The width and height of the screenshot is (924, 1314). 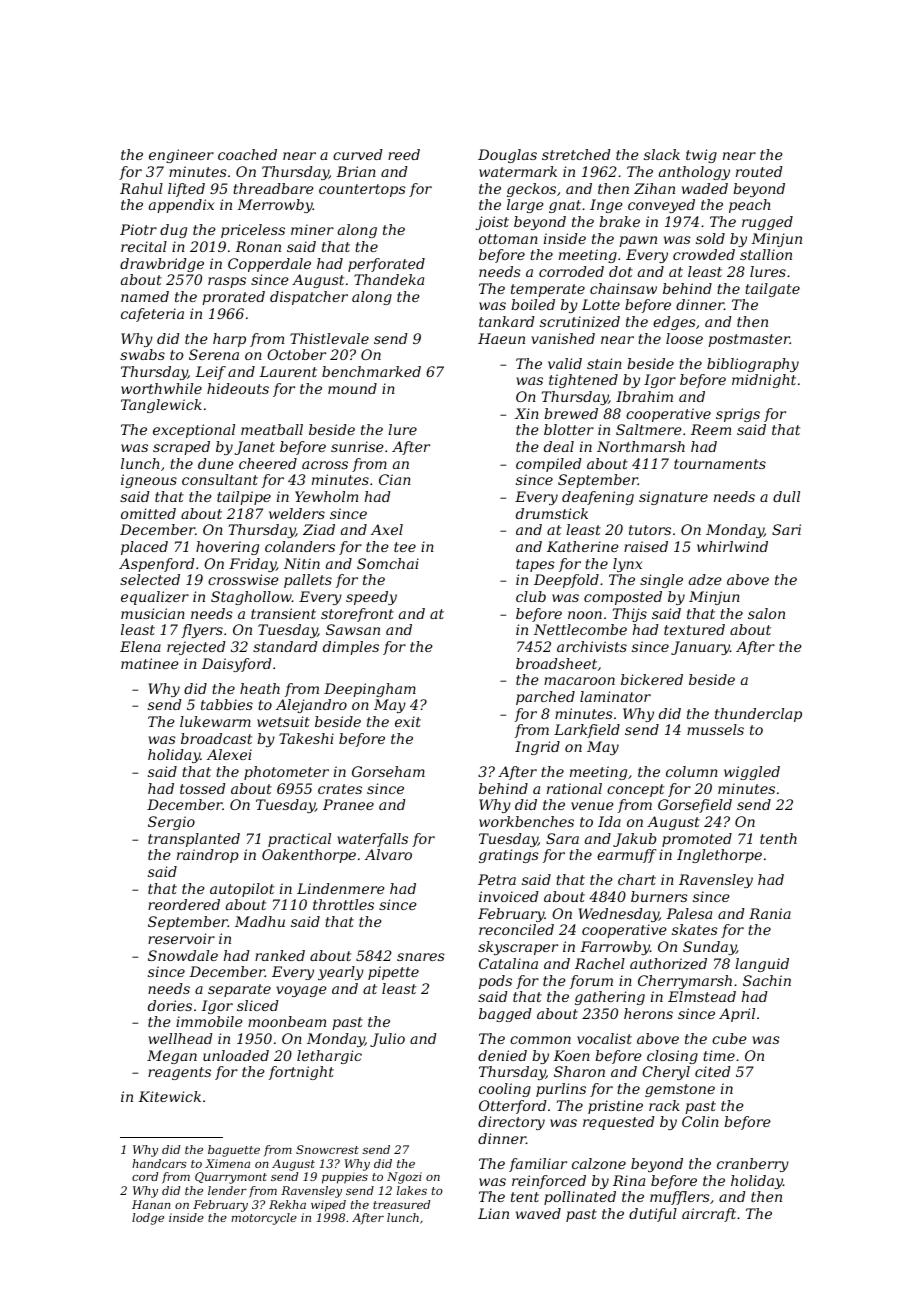 What do you see at coordinates (371, 371) in the screenshot?
I see `benchmarked` at bounding box center [371, 371].
